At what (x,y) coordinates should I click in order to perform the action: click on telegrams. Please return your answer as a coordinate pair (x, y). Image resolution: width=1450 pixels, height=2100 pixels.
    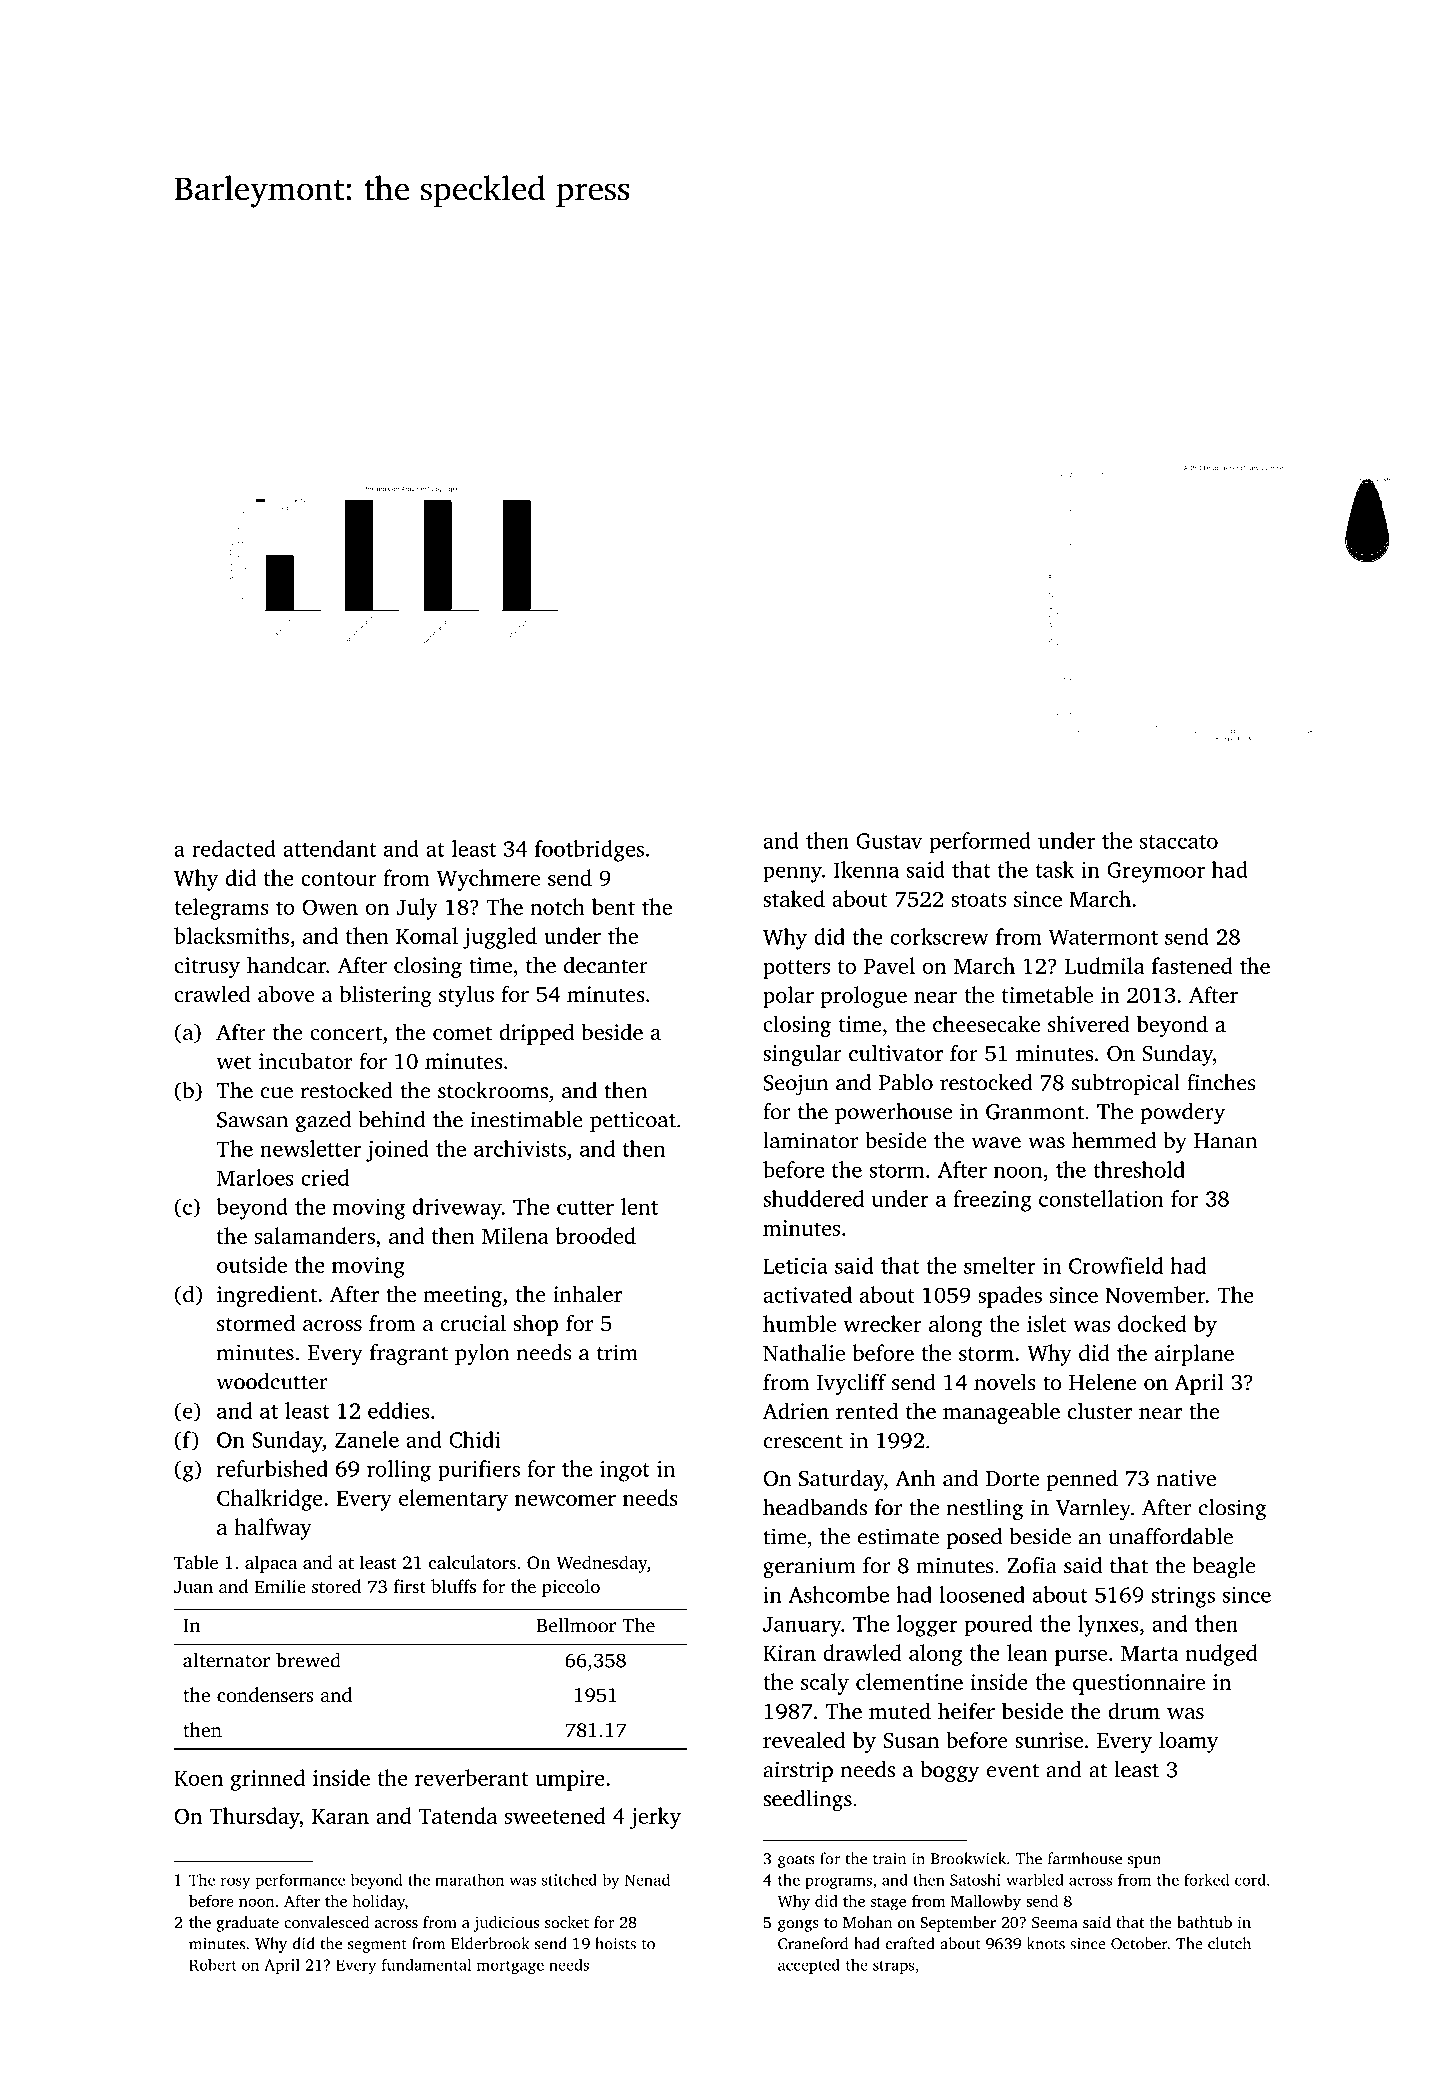
    Looking at the image, I should click on (221, 909).
